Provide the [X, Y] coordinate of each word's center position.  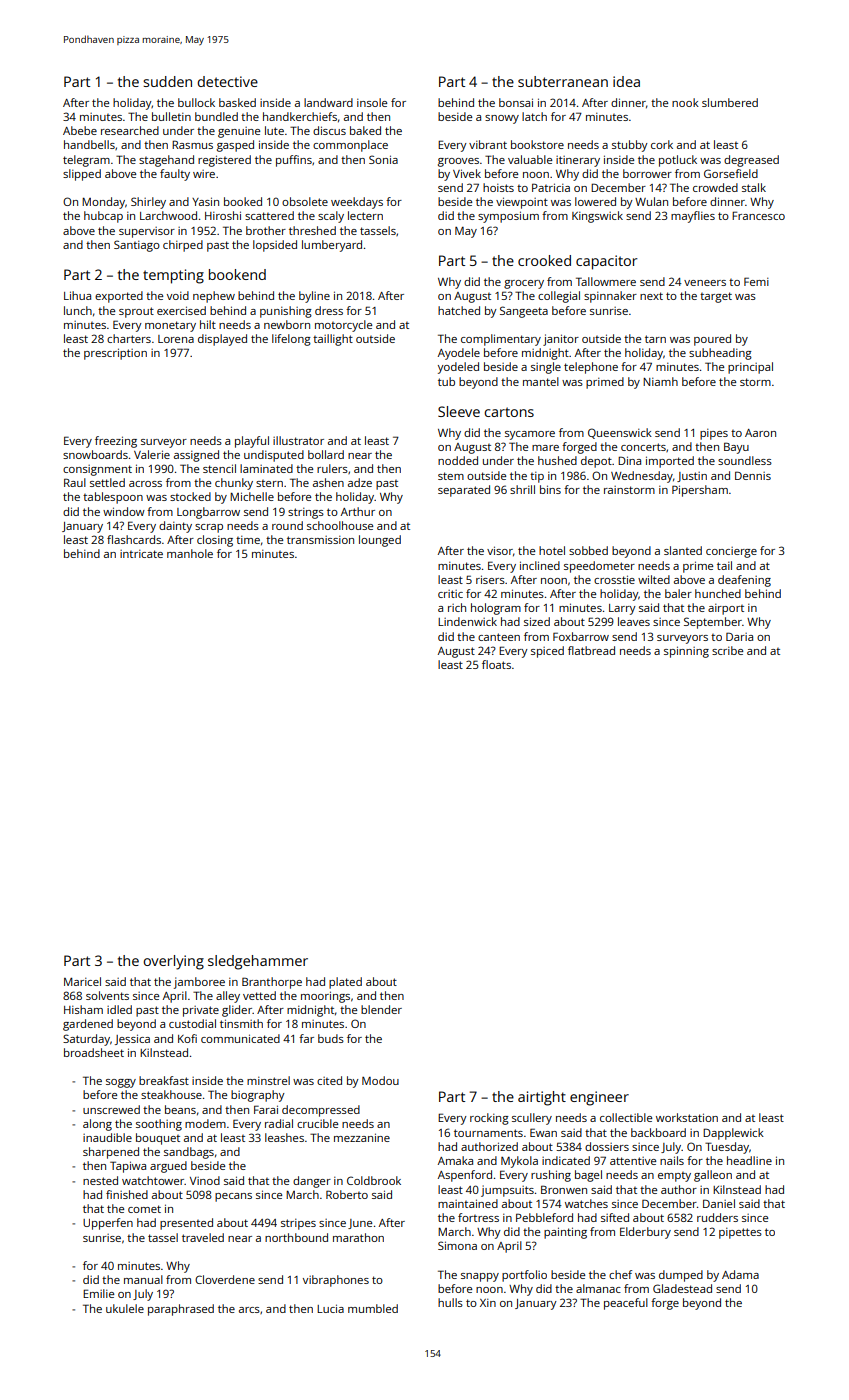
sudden [167, 81]
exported [119, 297]
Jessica [132, 1039]
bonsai [516, 102]
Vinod [205, 1180]
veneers [705, 283]
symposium [508, 217]
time [248, 540]
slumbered [730, 102]
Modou [380, 1080]
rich [457, 607]
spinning [686, 652]
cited [329, 1080]
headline [749, 1160]
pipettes [740, 1233]
